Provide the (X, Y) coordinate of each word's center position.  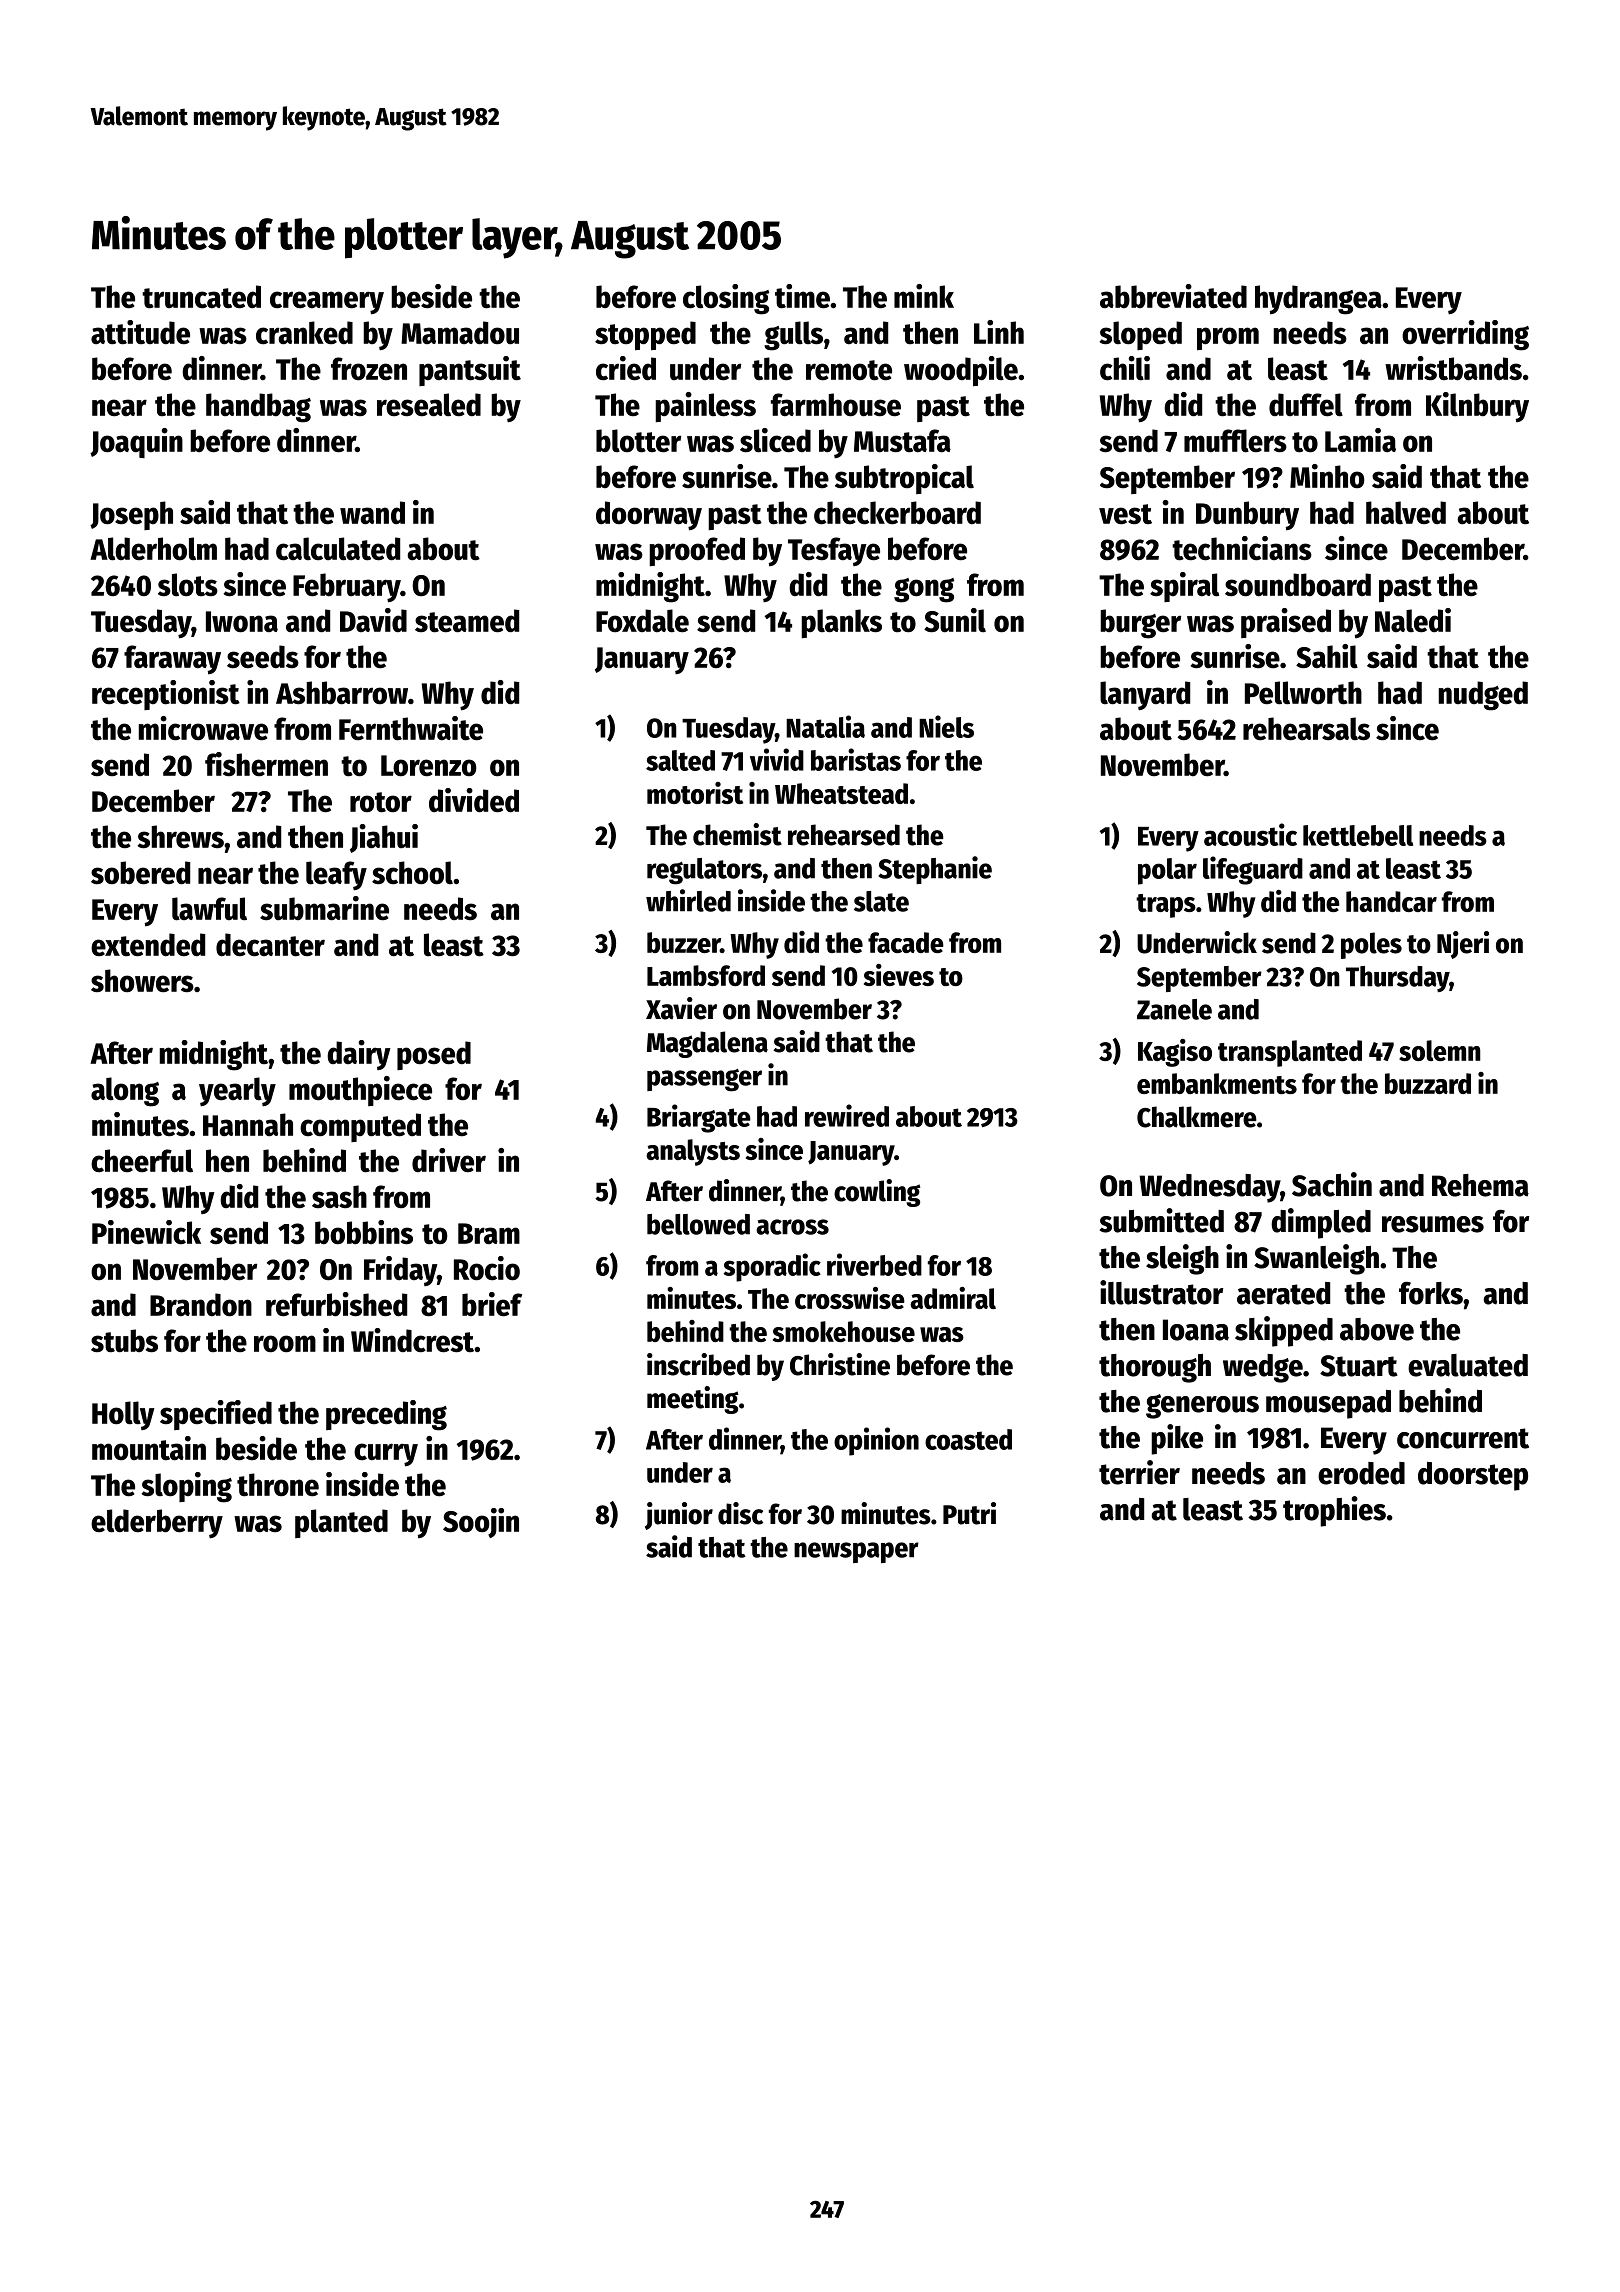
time (802, 296)
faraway (172, 659)
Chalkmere (1197, 1117)
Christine (840, 1364)
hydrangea (1318, 300)
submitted (1162, 1220)
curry (386, 1455)
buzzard (1428, 1083)
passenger (704, 1080)
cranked (304, 333)
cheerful (142, 1161)
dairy (359, 1055)
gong (924, 590)
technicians (1242, 548)
